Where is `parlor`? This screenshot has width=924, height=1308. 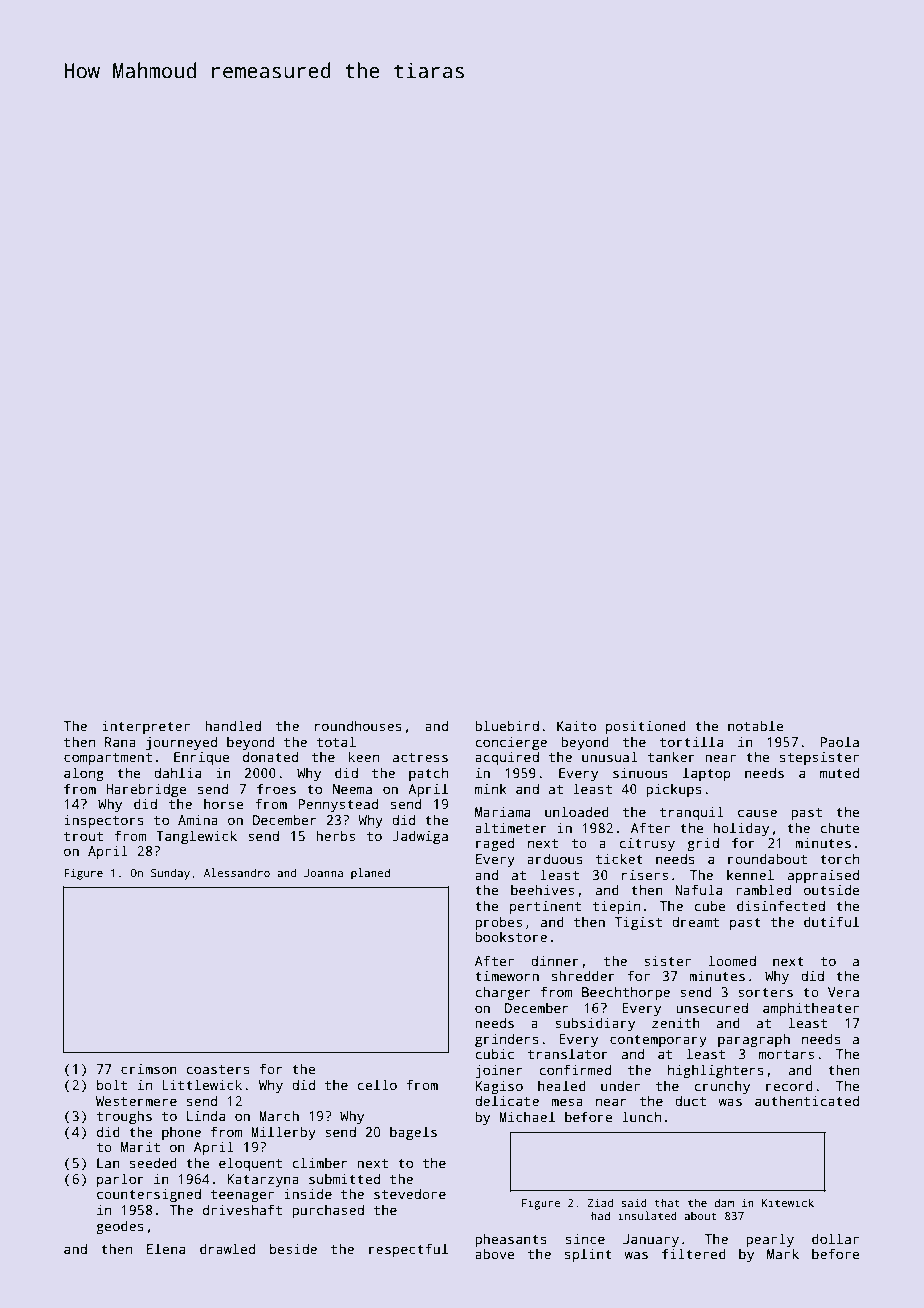 parlor is located at coordinates (120, 1180).
